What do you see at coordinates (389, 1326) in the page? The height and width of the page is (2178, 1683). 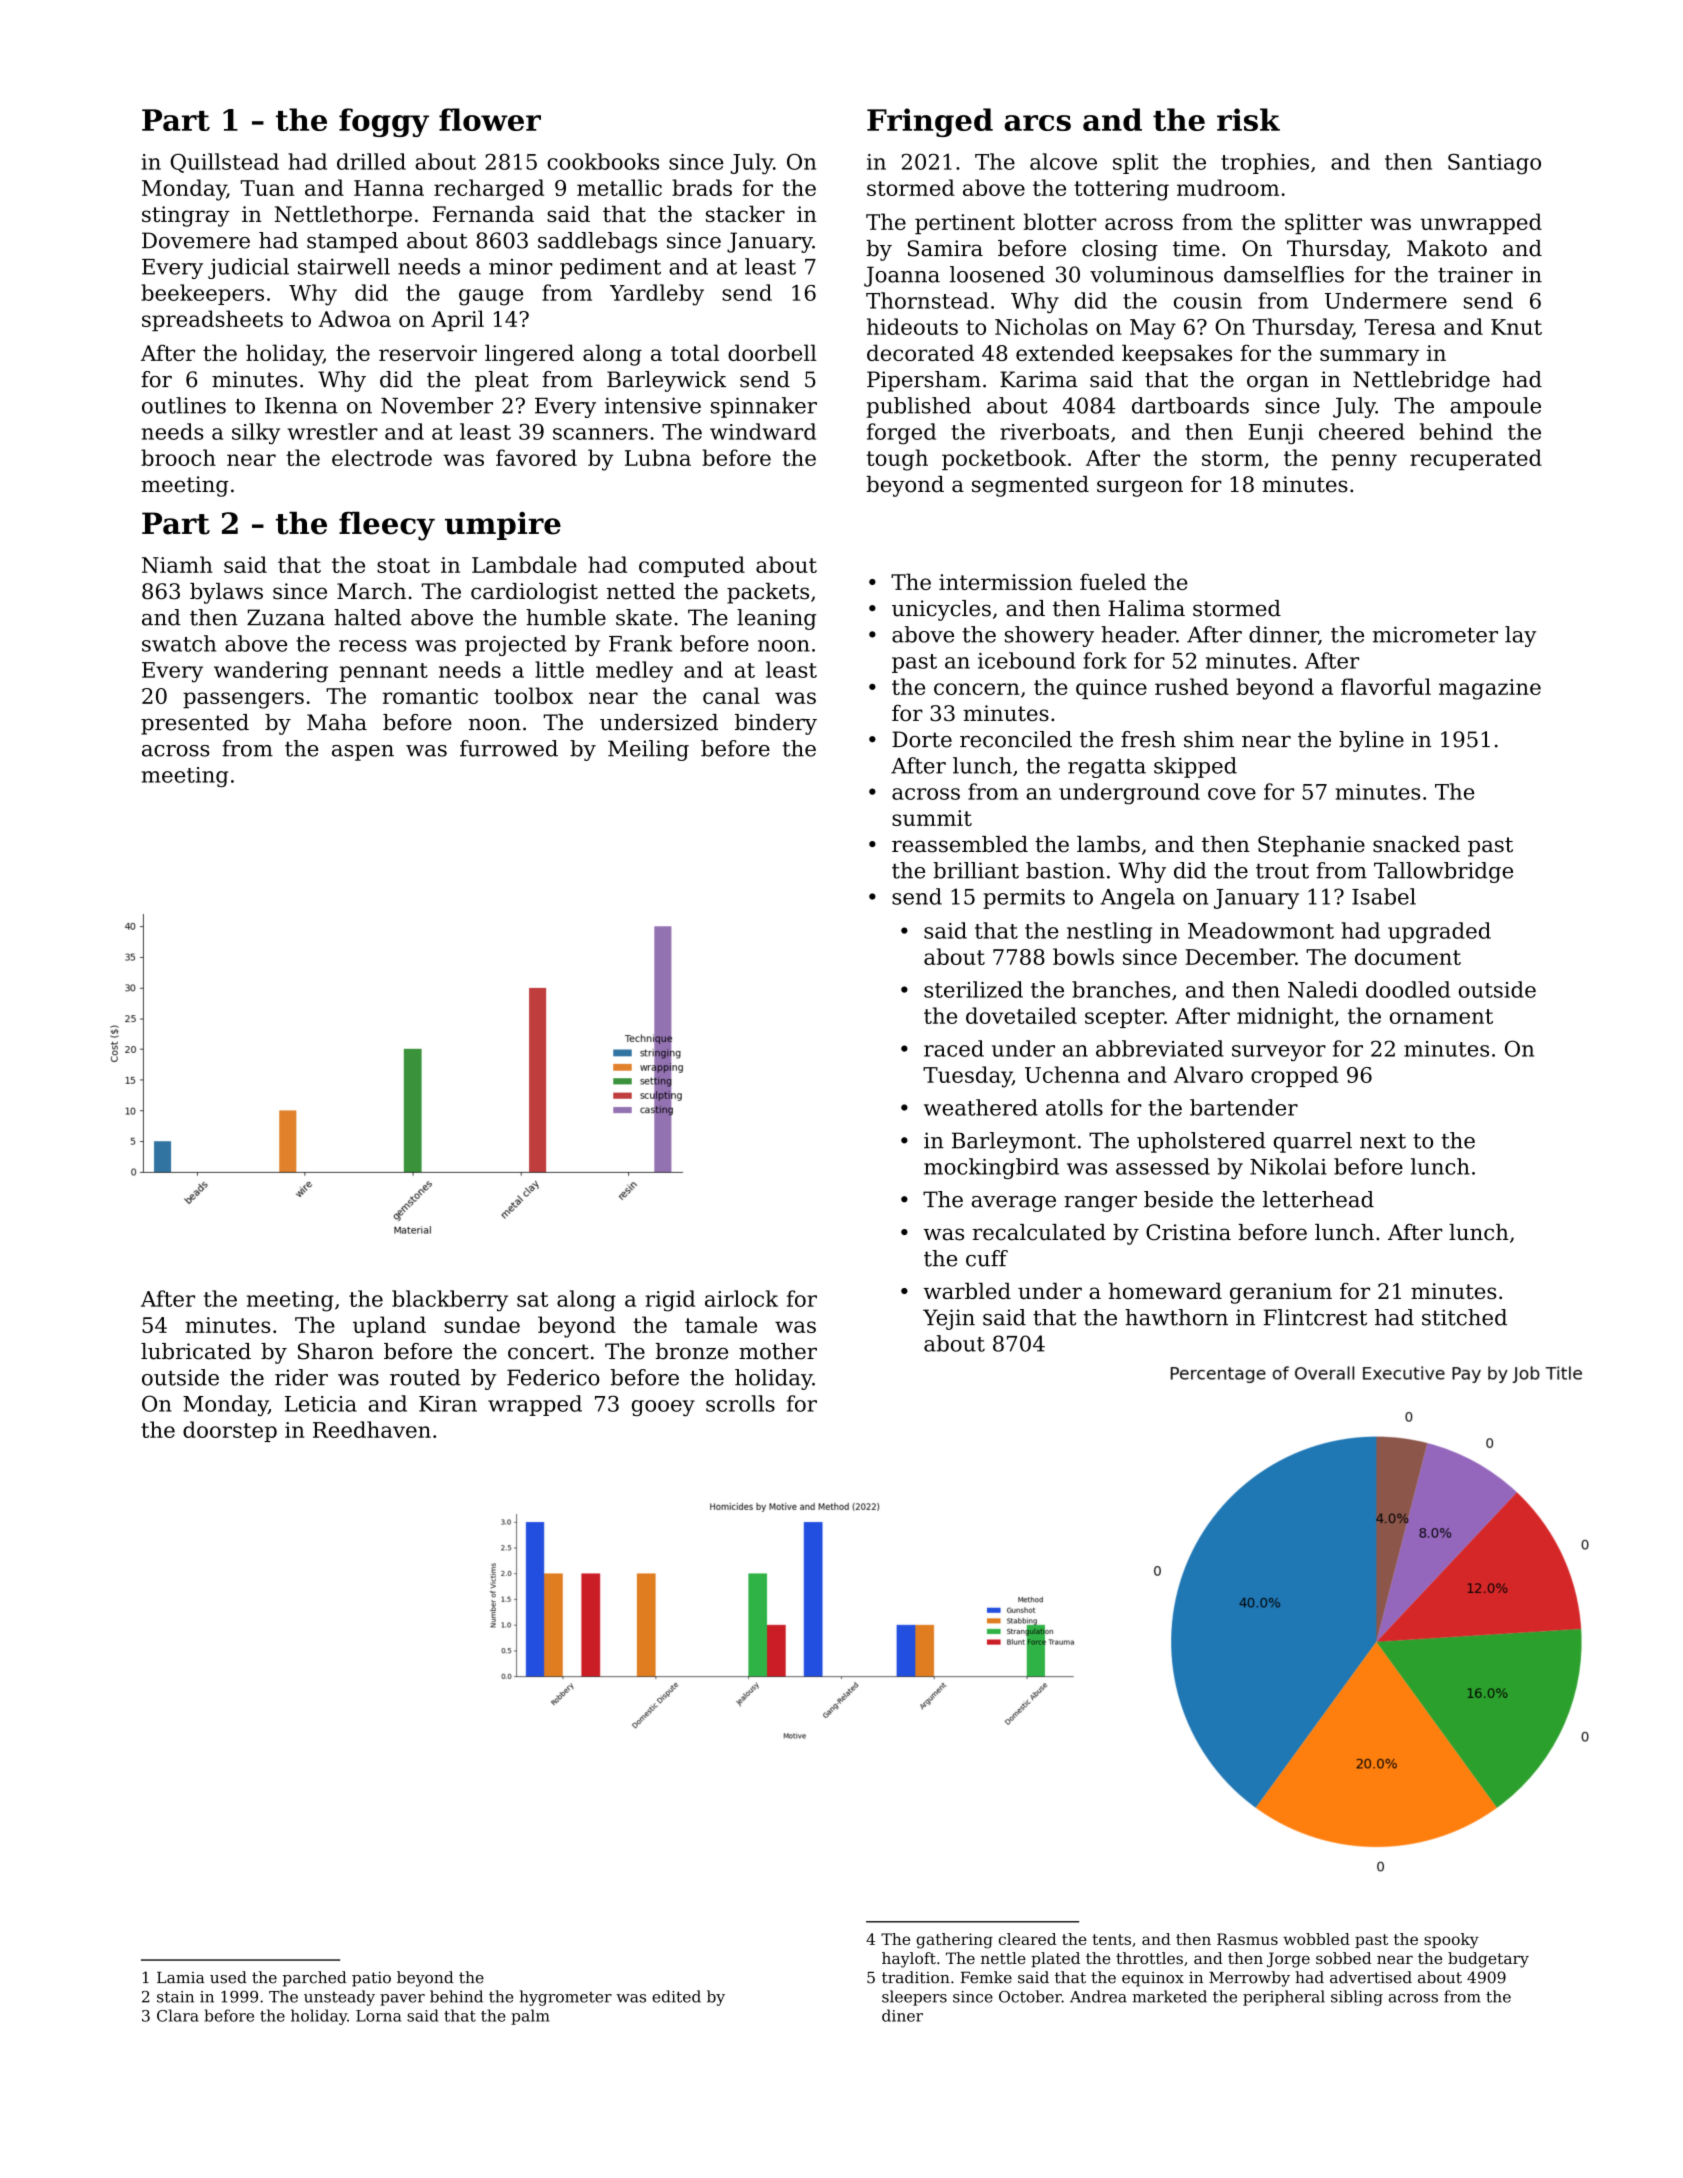 I see `upland` at bounding box center [389, 1326].
